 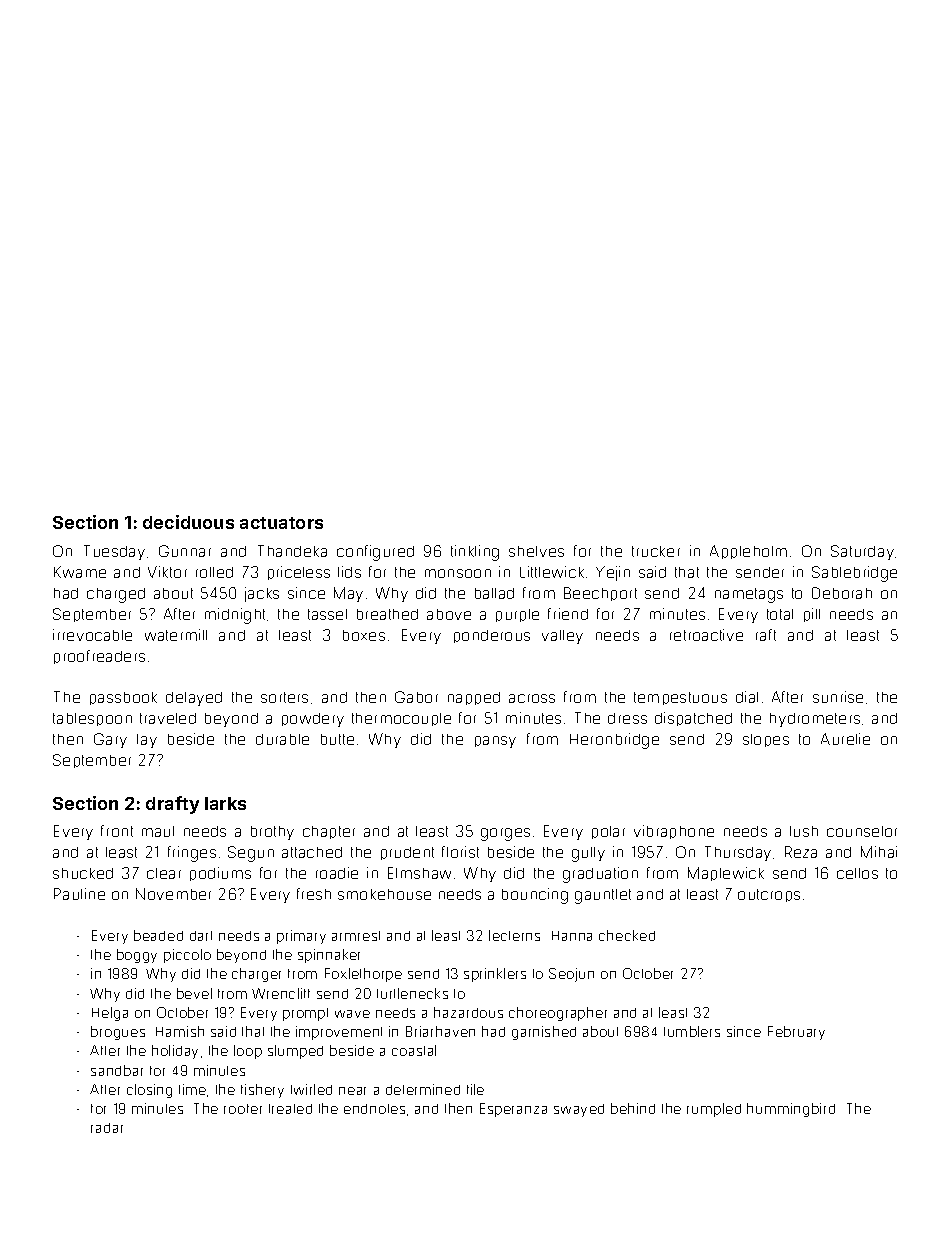 I want to click on shelves, so click(x=536, y=551).
